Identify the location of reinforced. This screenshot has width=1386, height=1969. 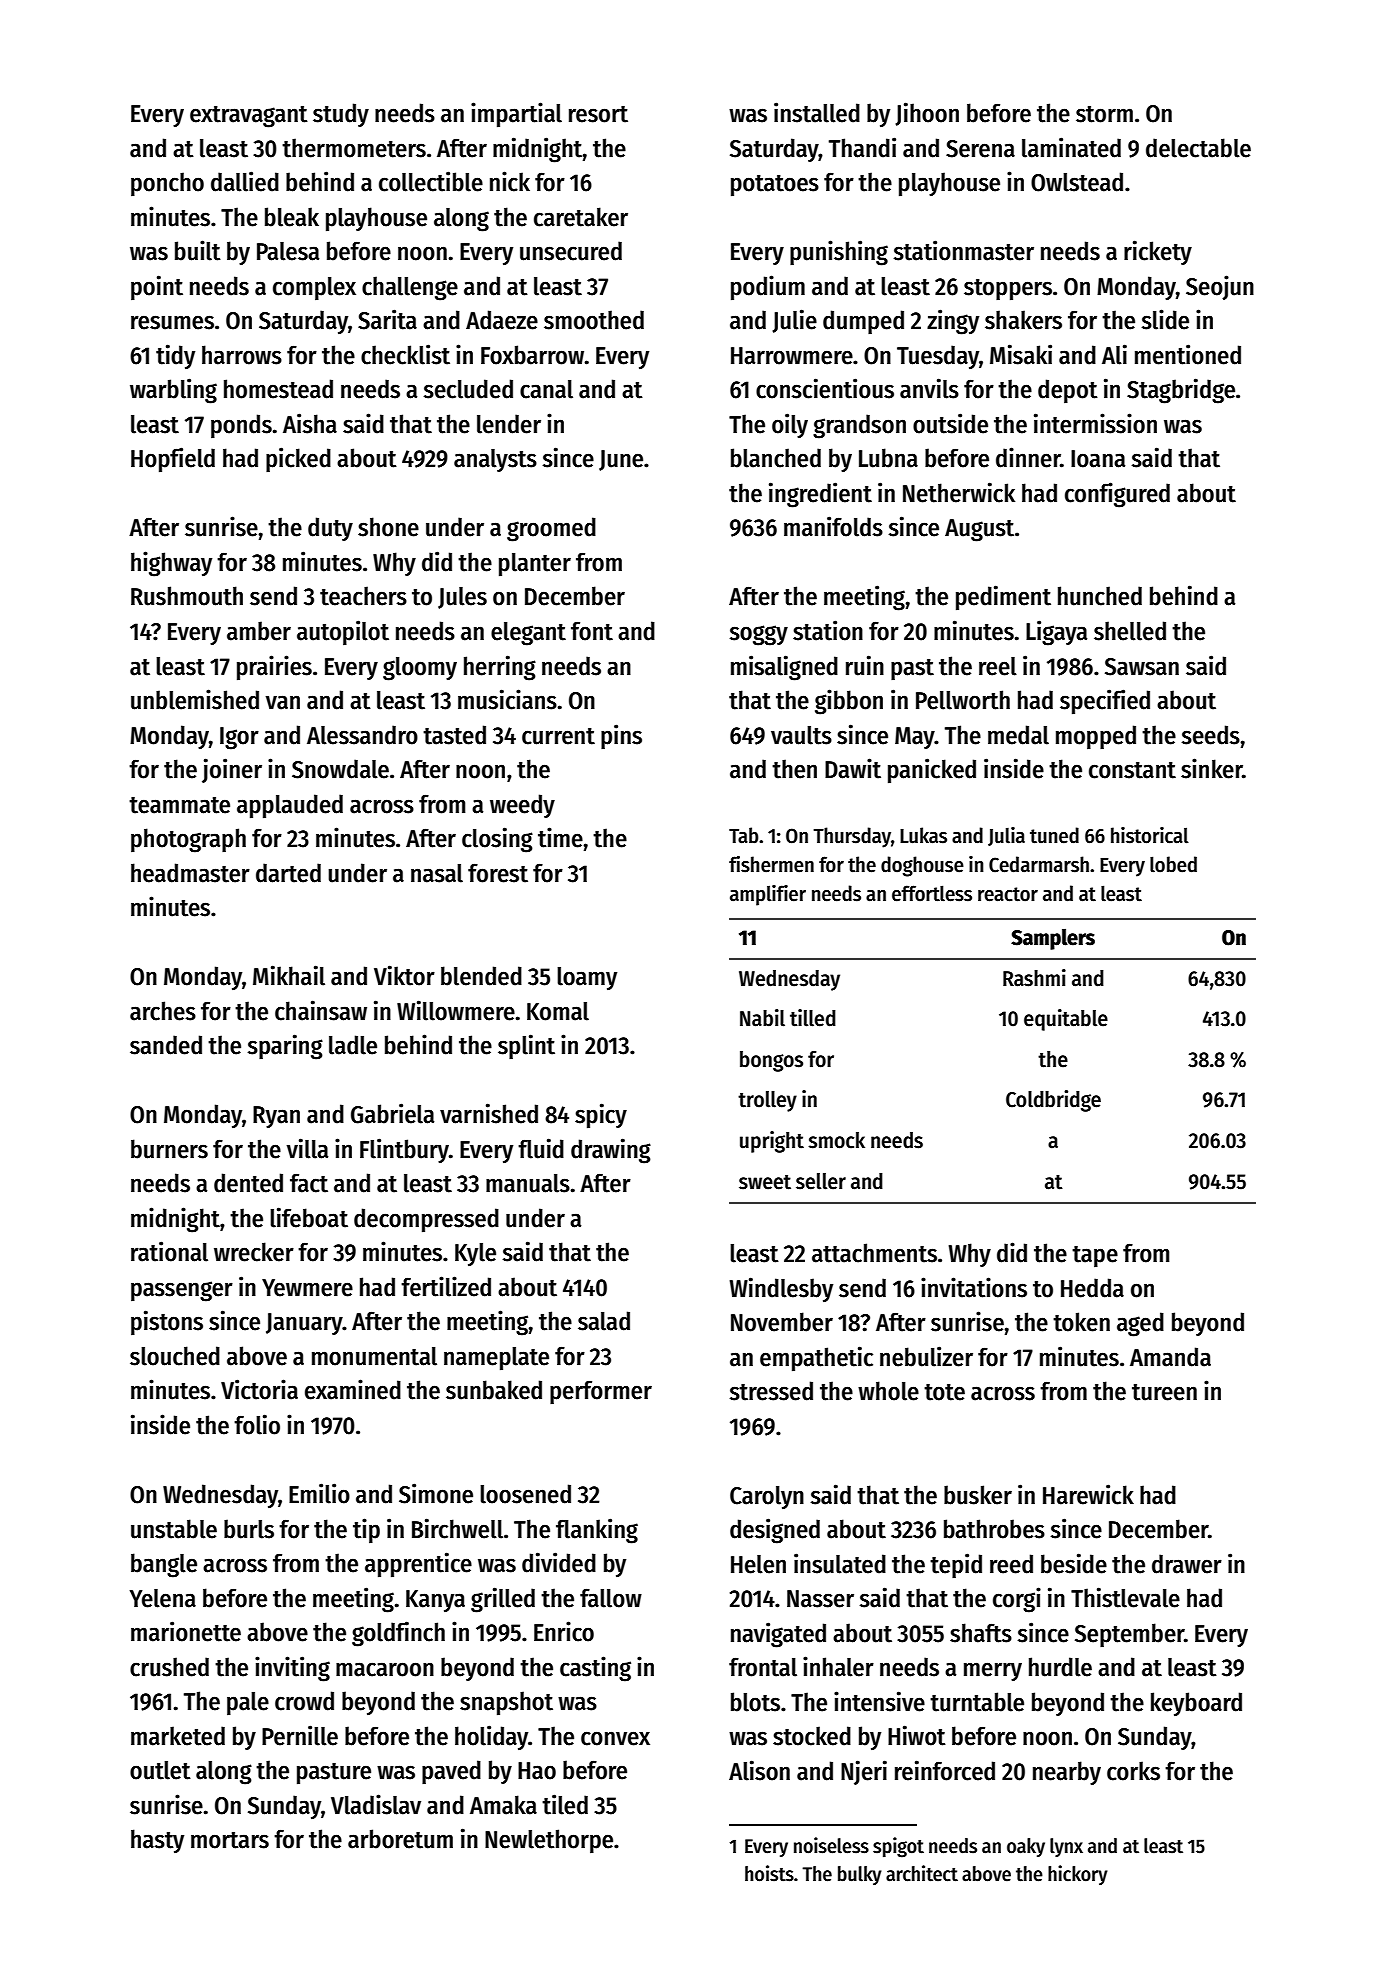
(945, 1770).
